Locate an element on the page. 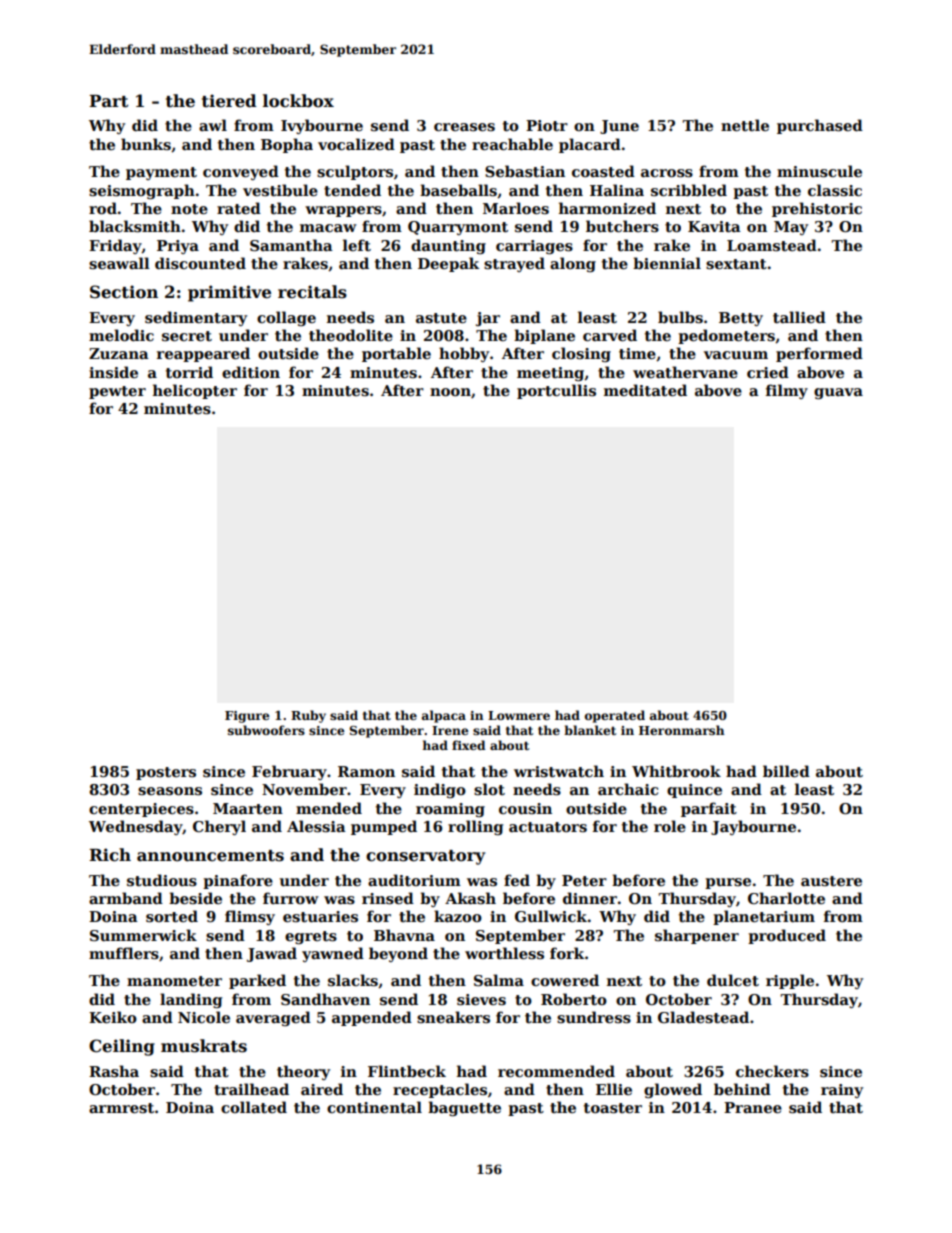 This page has width=952, height=1233. nettle is located at coordinates (745, 125).
